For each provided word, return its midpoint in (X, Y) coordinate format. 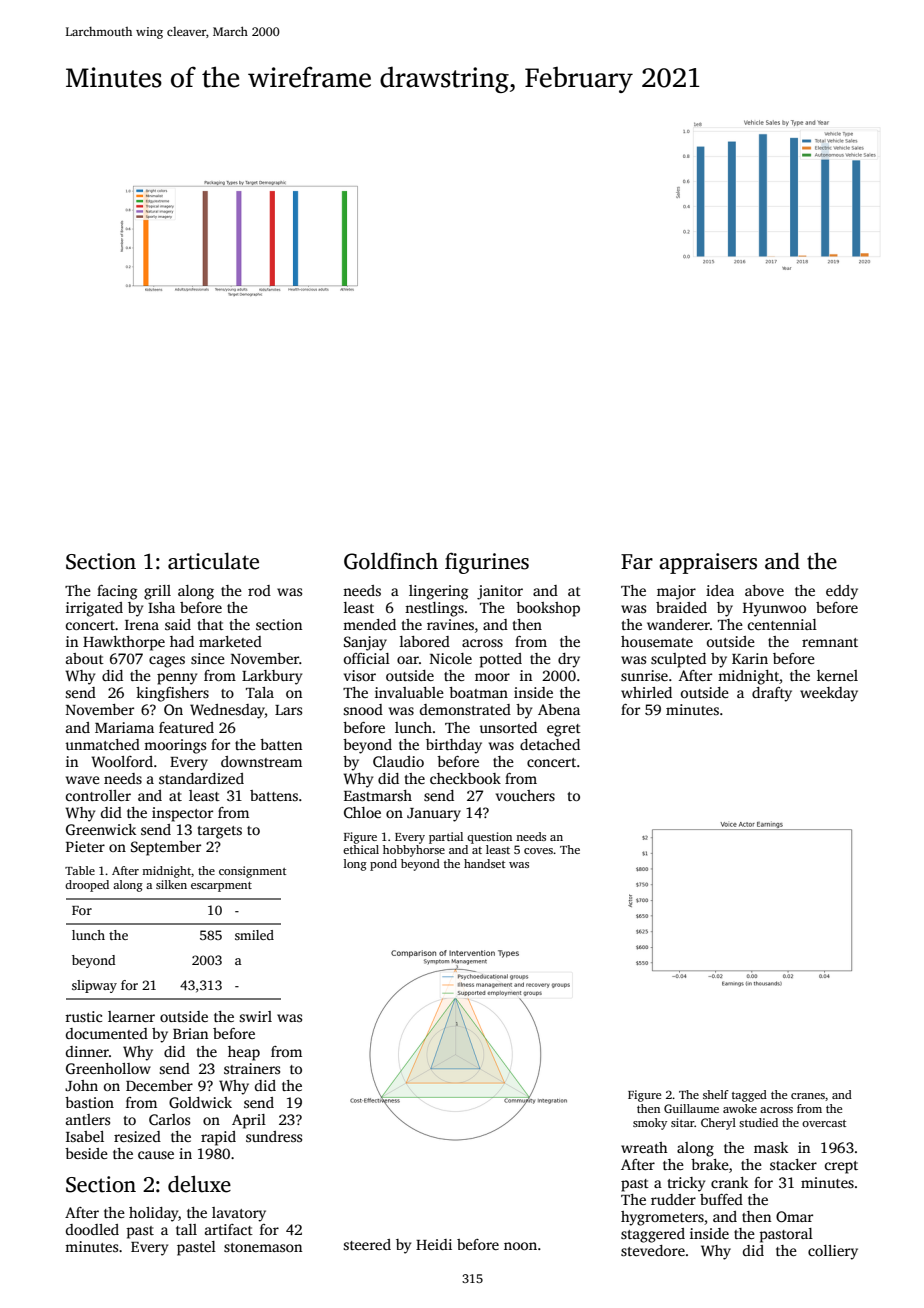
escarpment (221, 887)
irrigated (94, 609)
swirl (255, 1016)
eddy (842, 592)
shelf (716, 1094)
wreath (644, 1147)
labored (425, 641)
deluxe (199, 1184)
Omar (794, 1216)
